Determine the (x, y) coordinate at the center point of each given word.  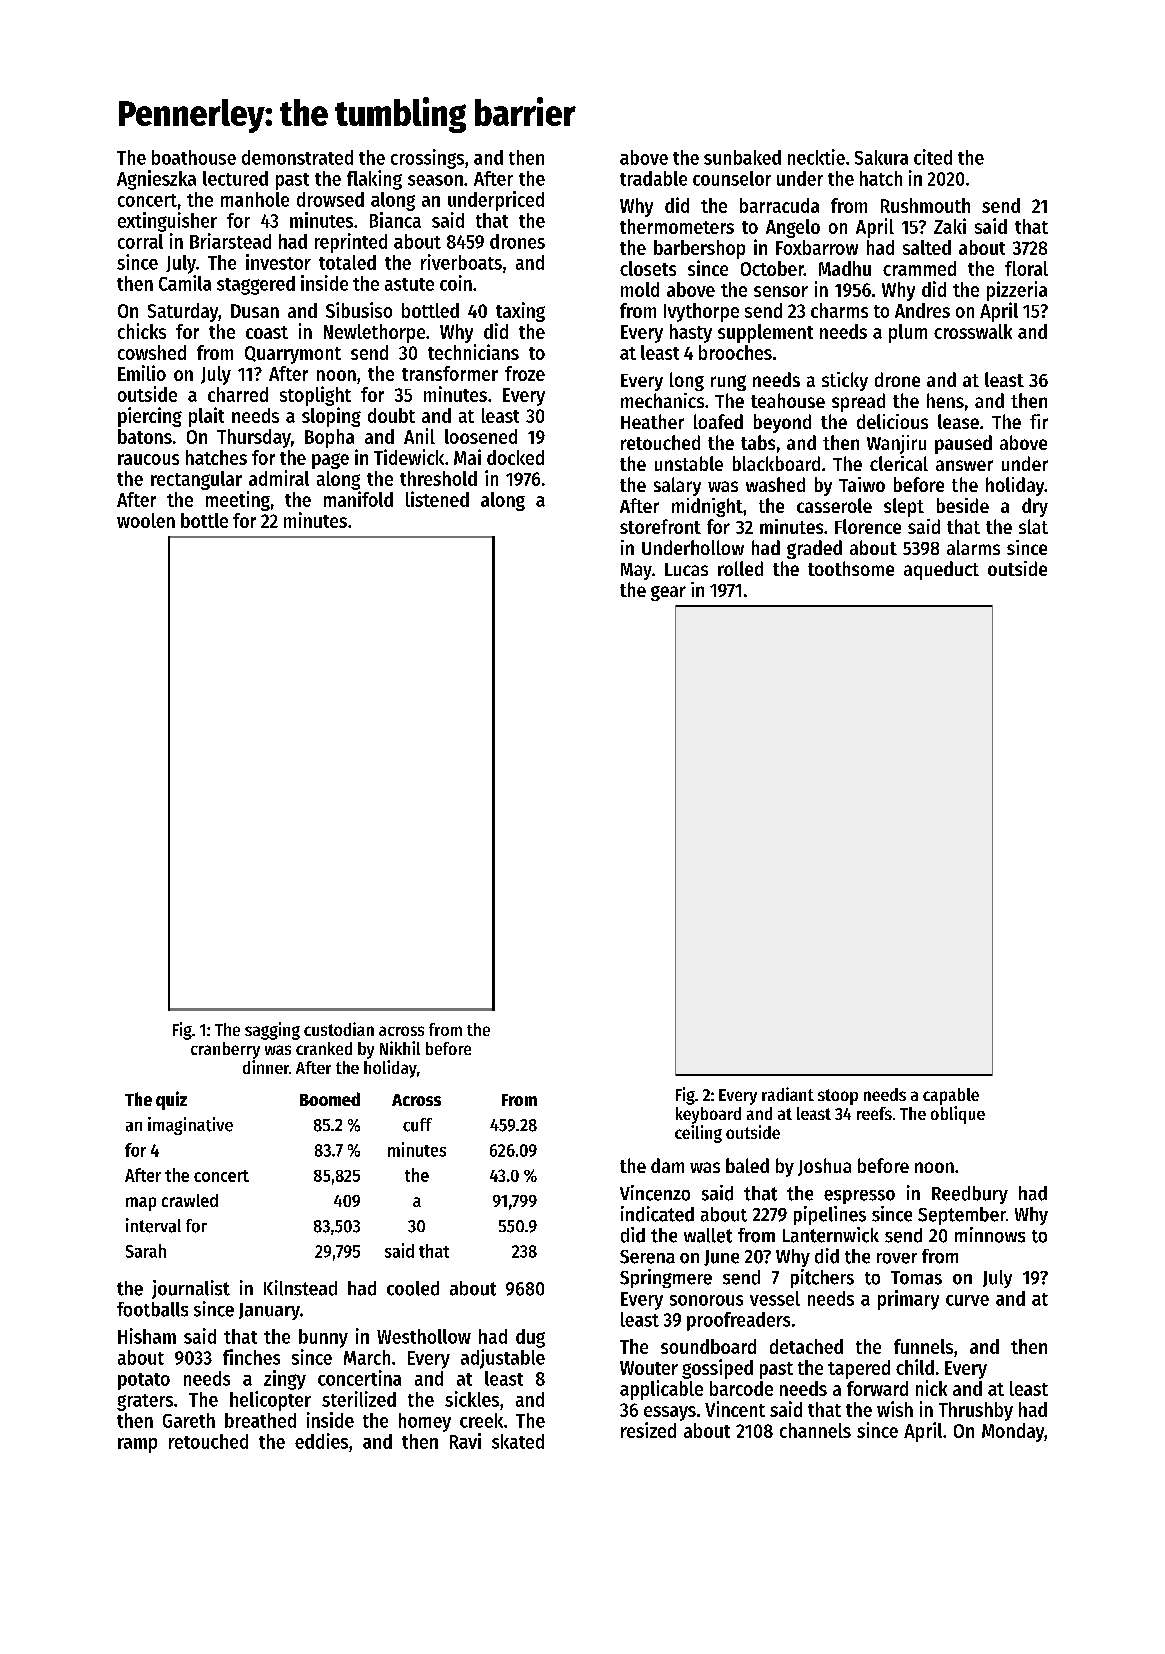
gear (668, 593)
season (435, 180)
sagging (272, 1031)
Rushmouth (925, 205)
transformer (450, 373)
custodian (339, 1029)
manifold (358, 499)
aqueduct (941, 570)
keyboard (708, 1115)
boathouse (194, 157)
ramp (137, 1445)
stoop (838, 1097)
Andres (922, 310)
